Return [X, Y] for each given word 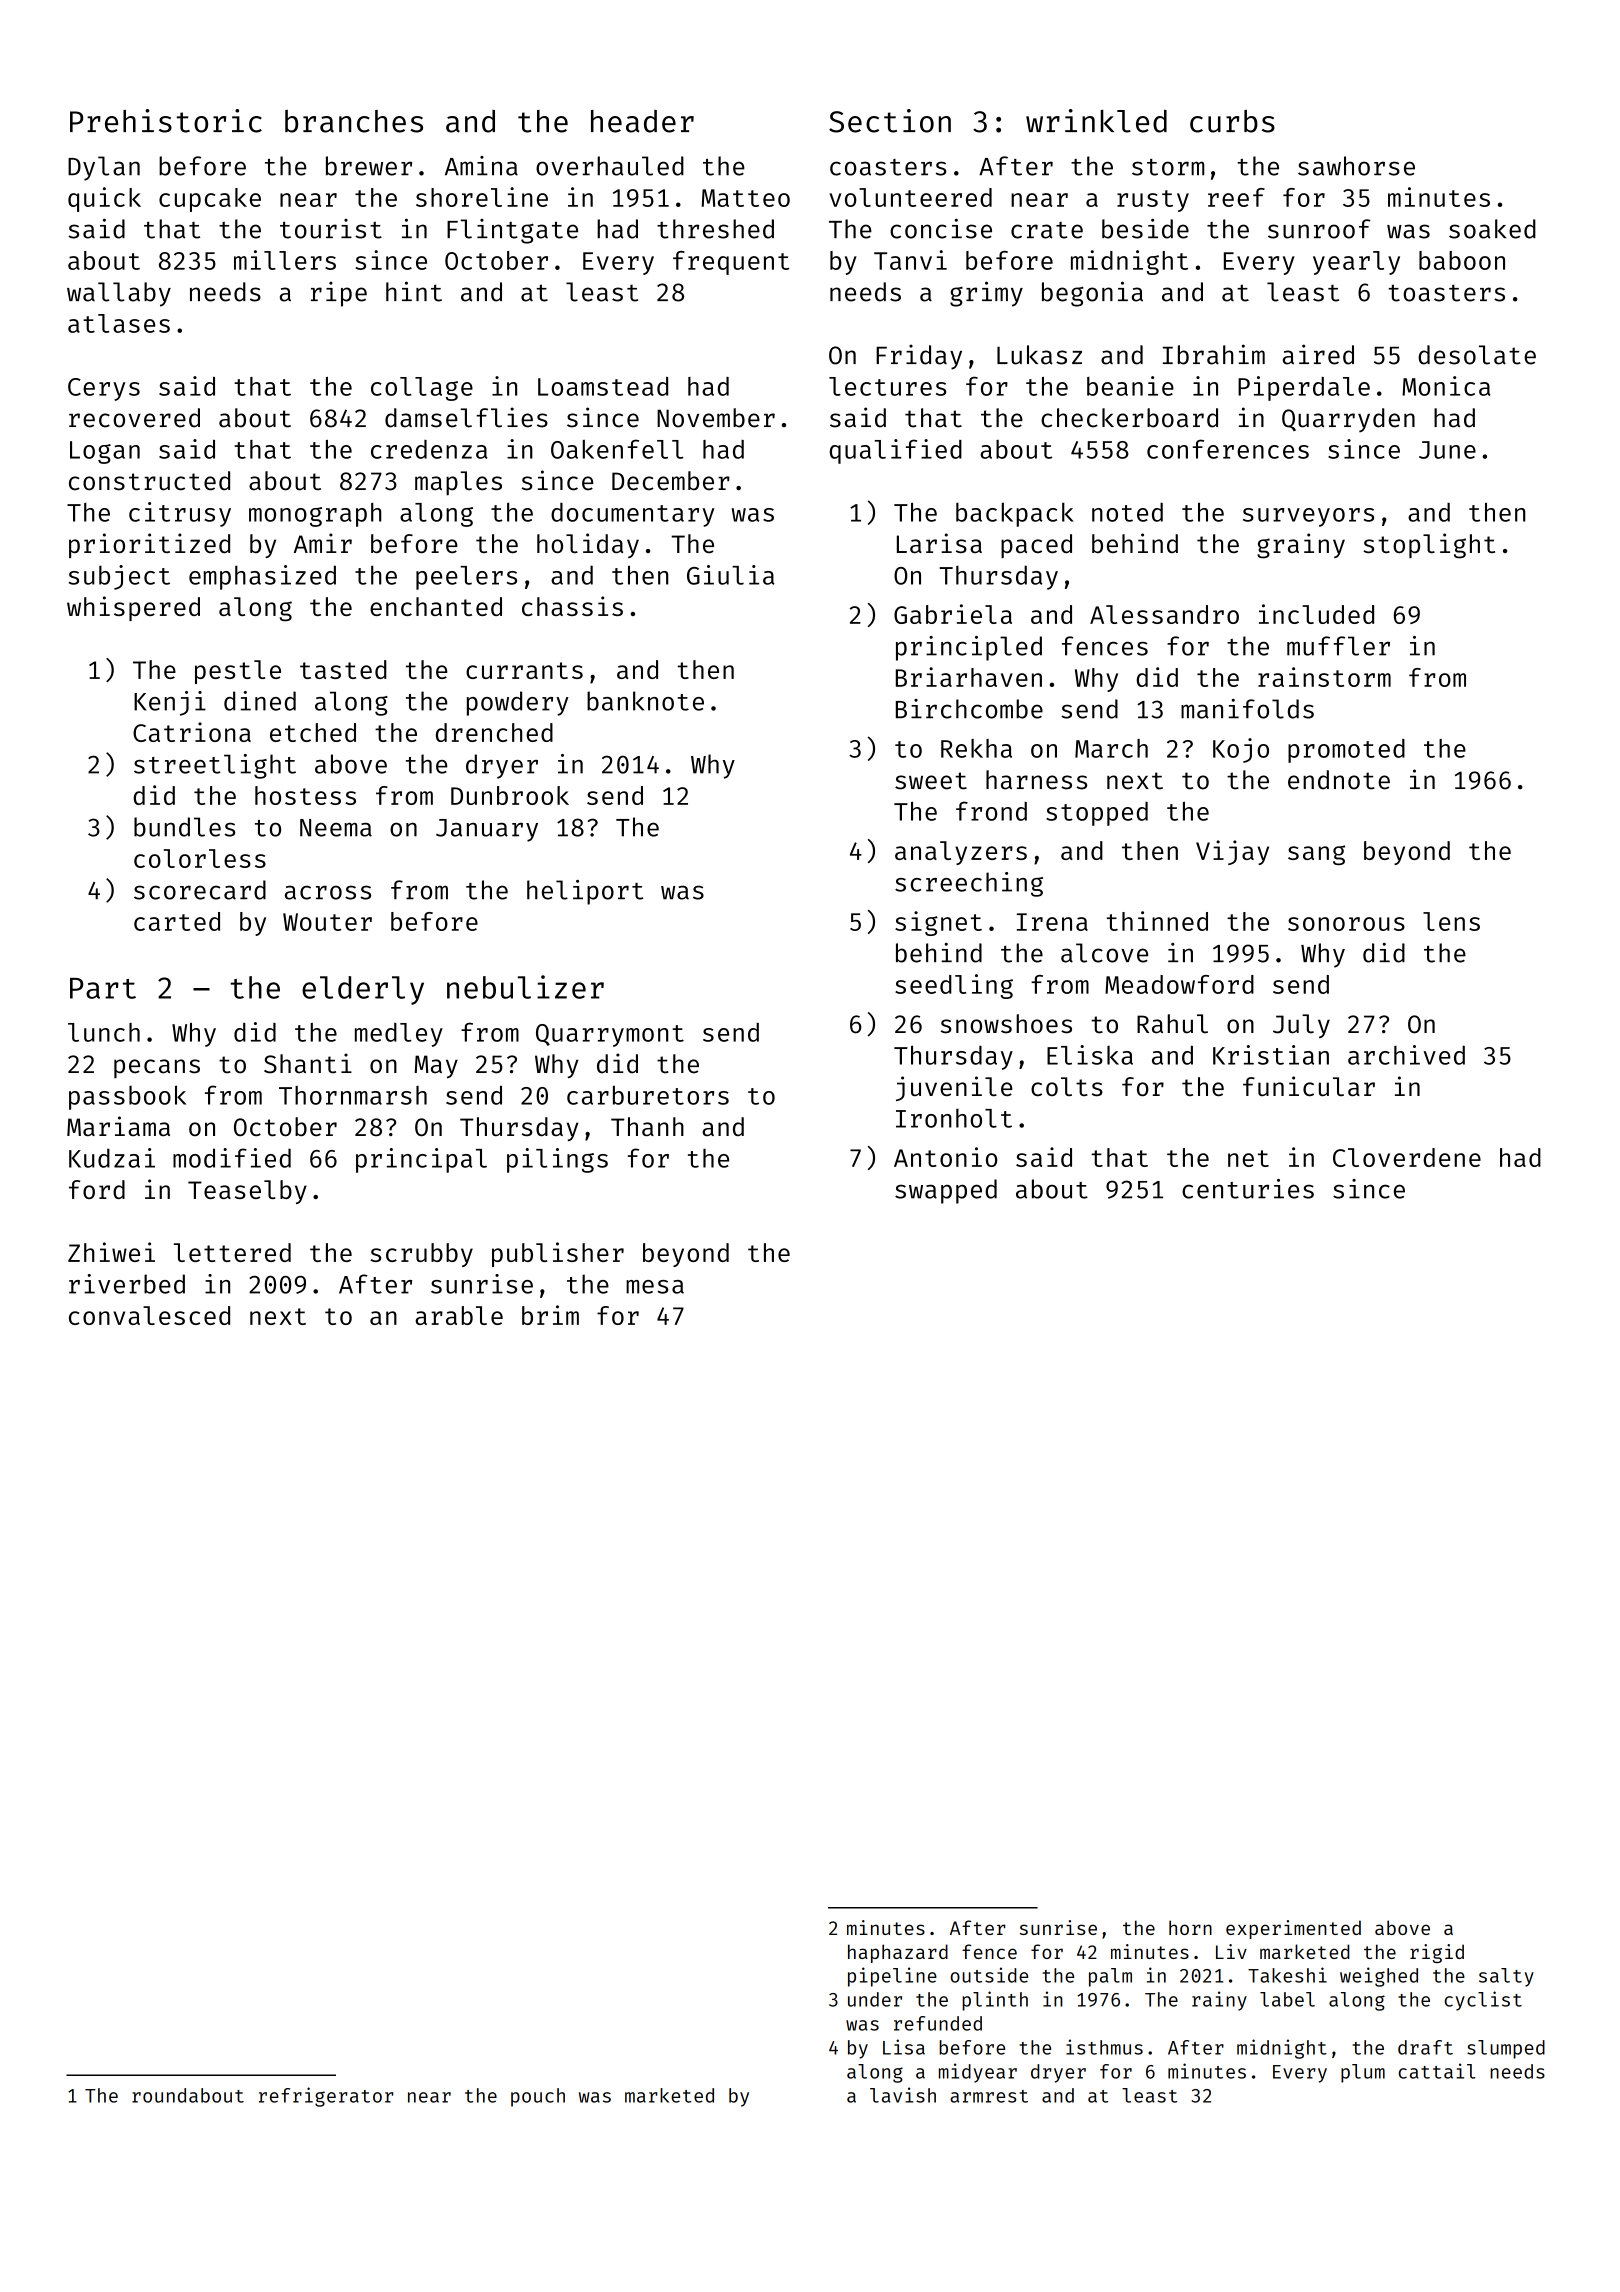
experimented [1293, 1929]
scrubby [422, 1255]
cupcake [210, 200]
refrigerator [326, 2097]
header [642, 121]
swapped [946, 1191]
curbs [1232, 121]
